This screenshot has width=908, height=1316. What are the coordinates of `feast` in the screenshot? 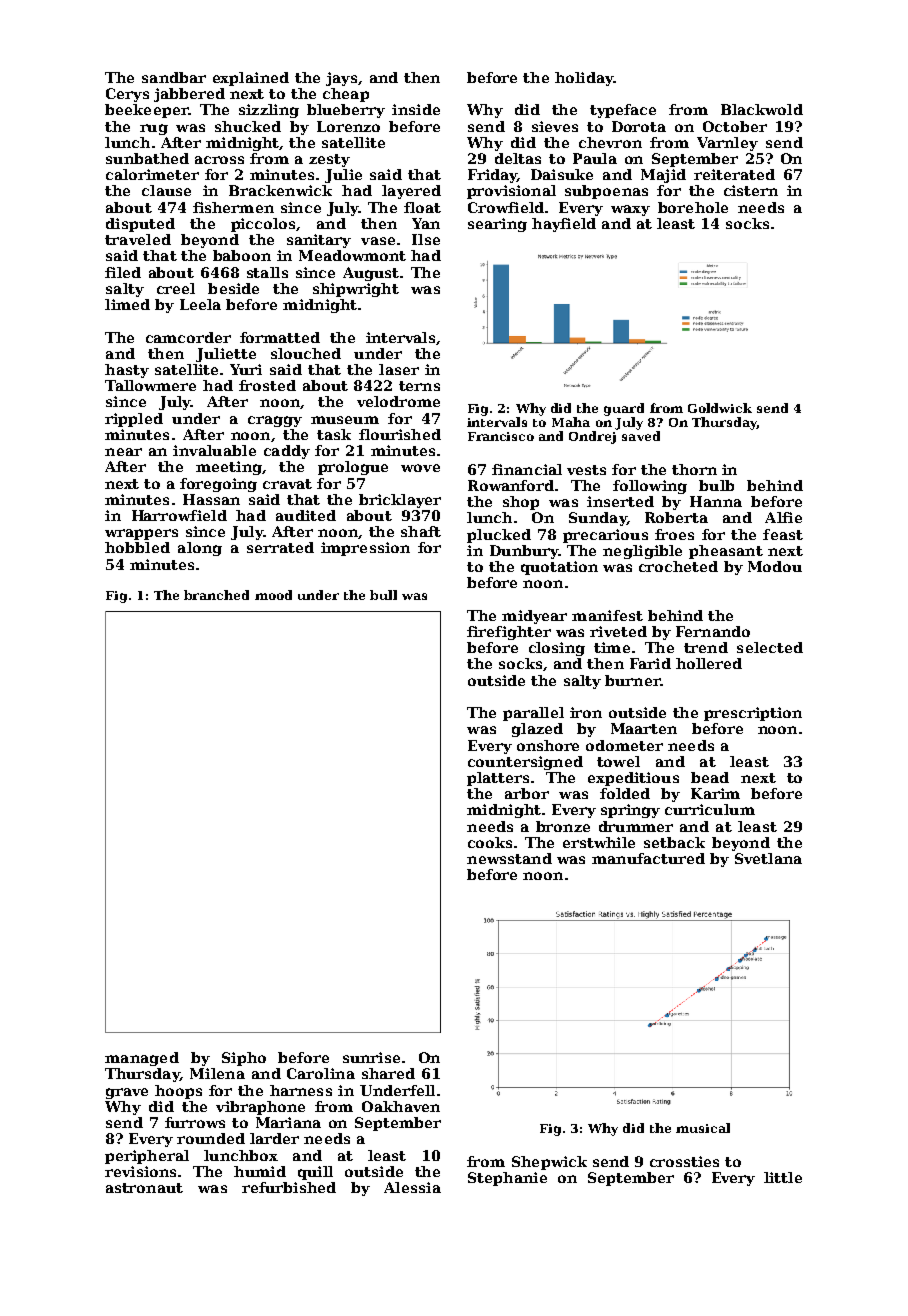 It's located at (783, 534).
